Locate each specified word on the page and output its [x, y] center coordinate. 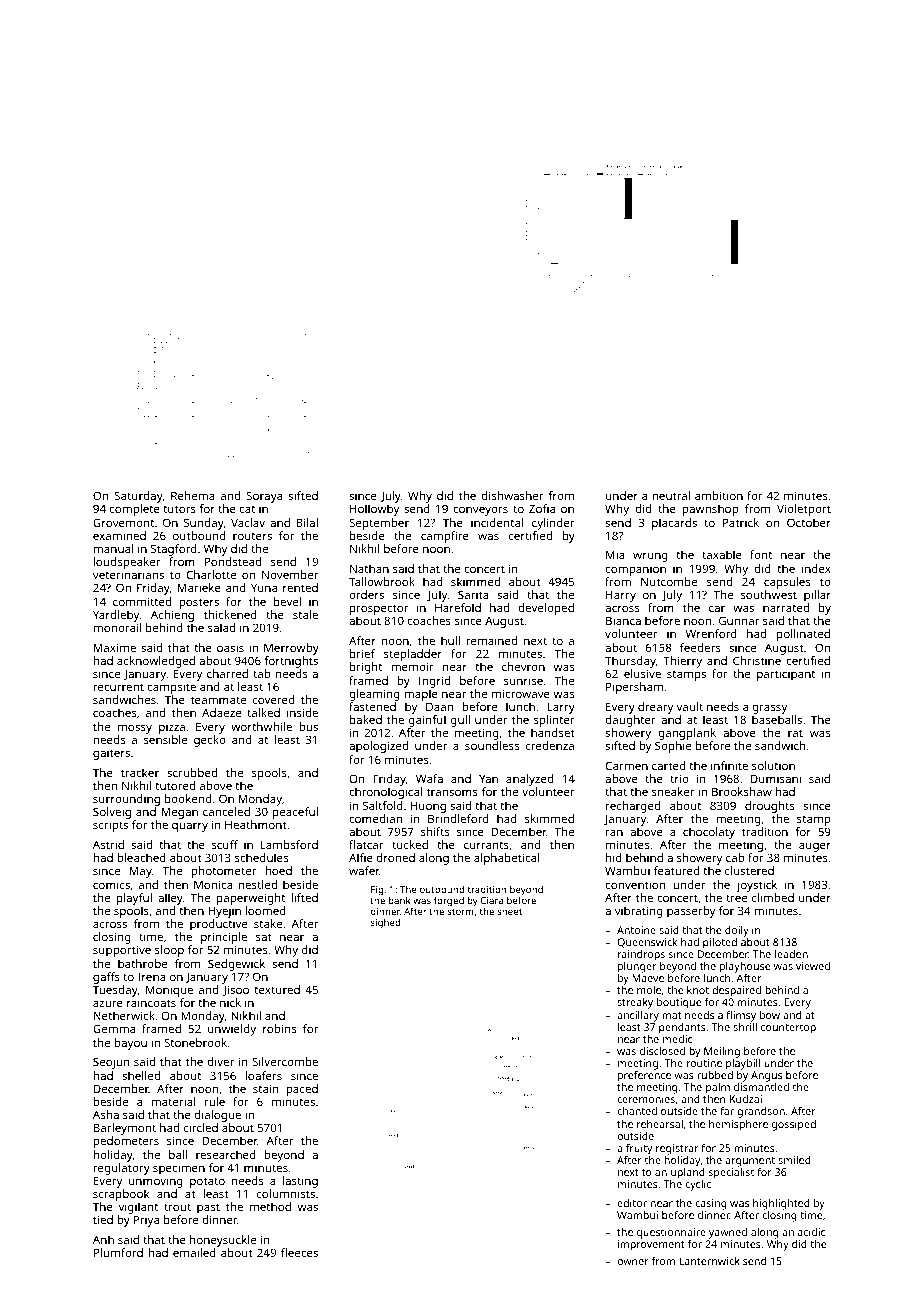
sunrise [523, 680]
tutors [179, 509]
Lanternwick [709, 1261]
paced [302, 1090]
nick [230, 1002]
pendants [682, 1028]
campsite [171, 688]
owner [633, 1262]
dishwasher [512, 495]
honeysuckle [223, 1241]
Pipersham [634, 688]
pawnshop [710, 510]
